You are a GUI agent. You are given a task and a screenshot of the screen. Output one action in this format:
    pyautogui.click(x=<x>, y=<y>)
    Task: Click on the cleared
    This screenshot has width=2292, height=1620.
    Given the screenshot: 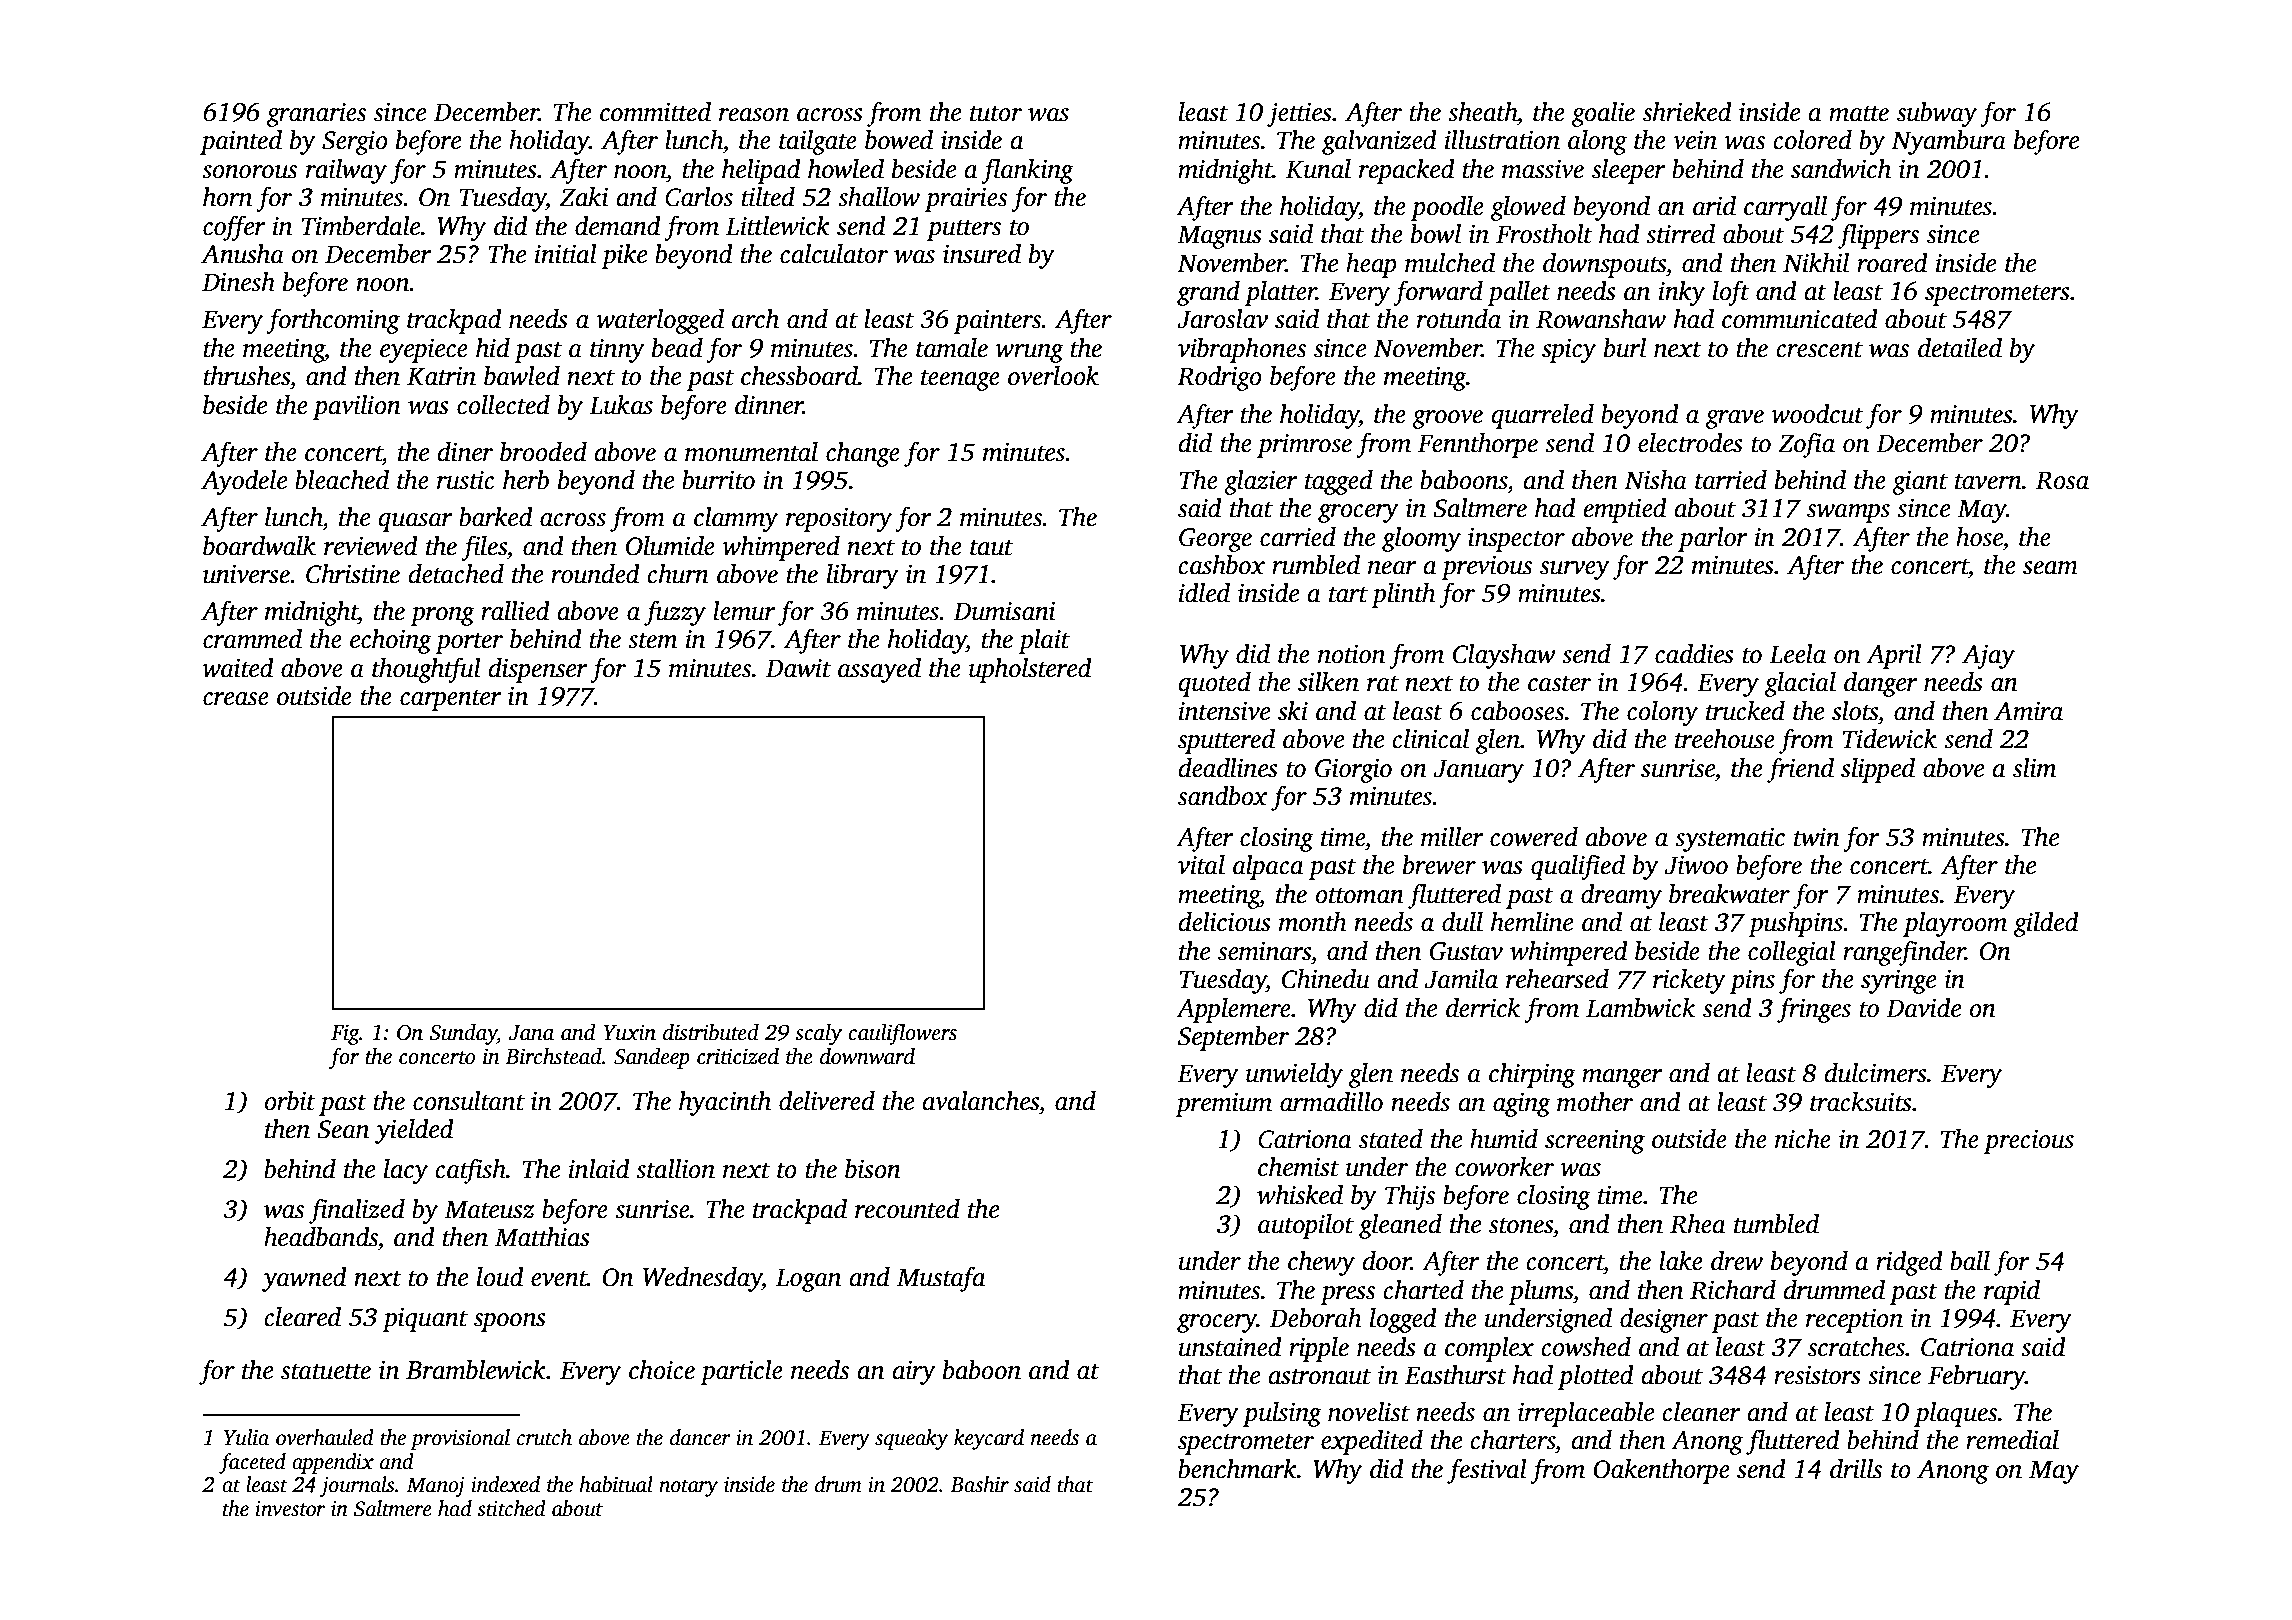 What is the action you would take?
    pyautogui.click(x=303, y=1317)
